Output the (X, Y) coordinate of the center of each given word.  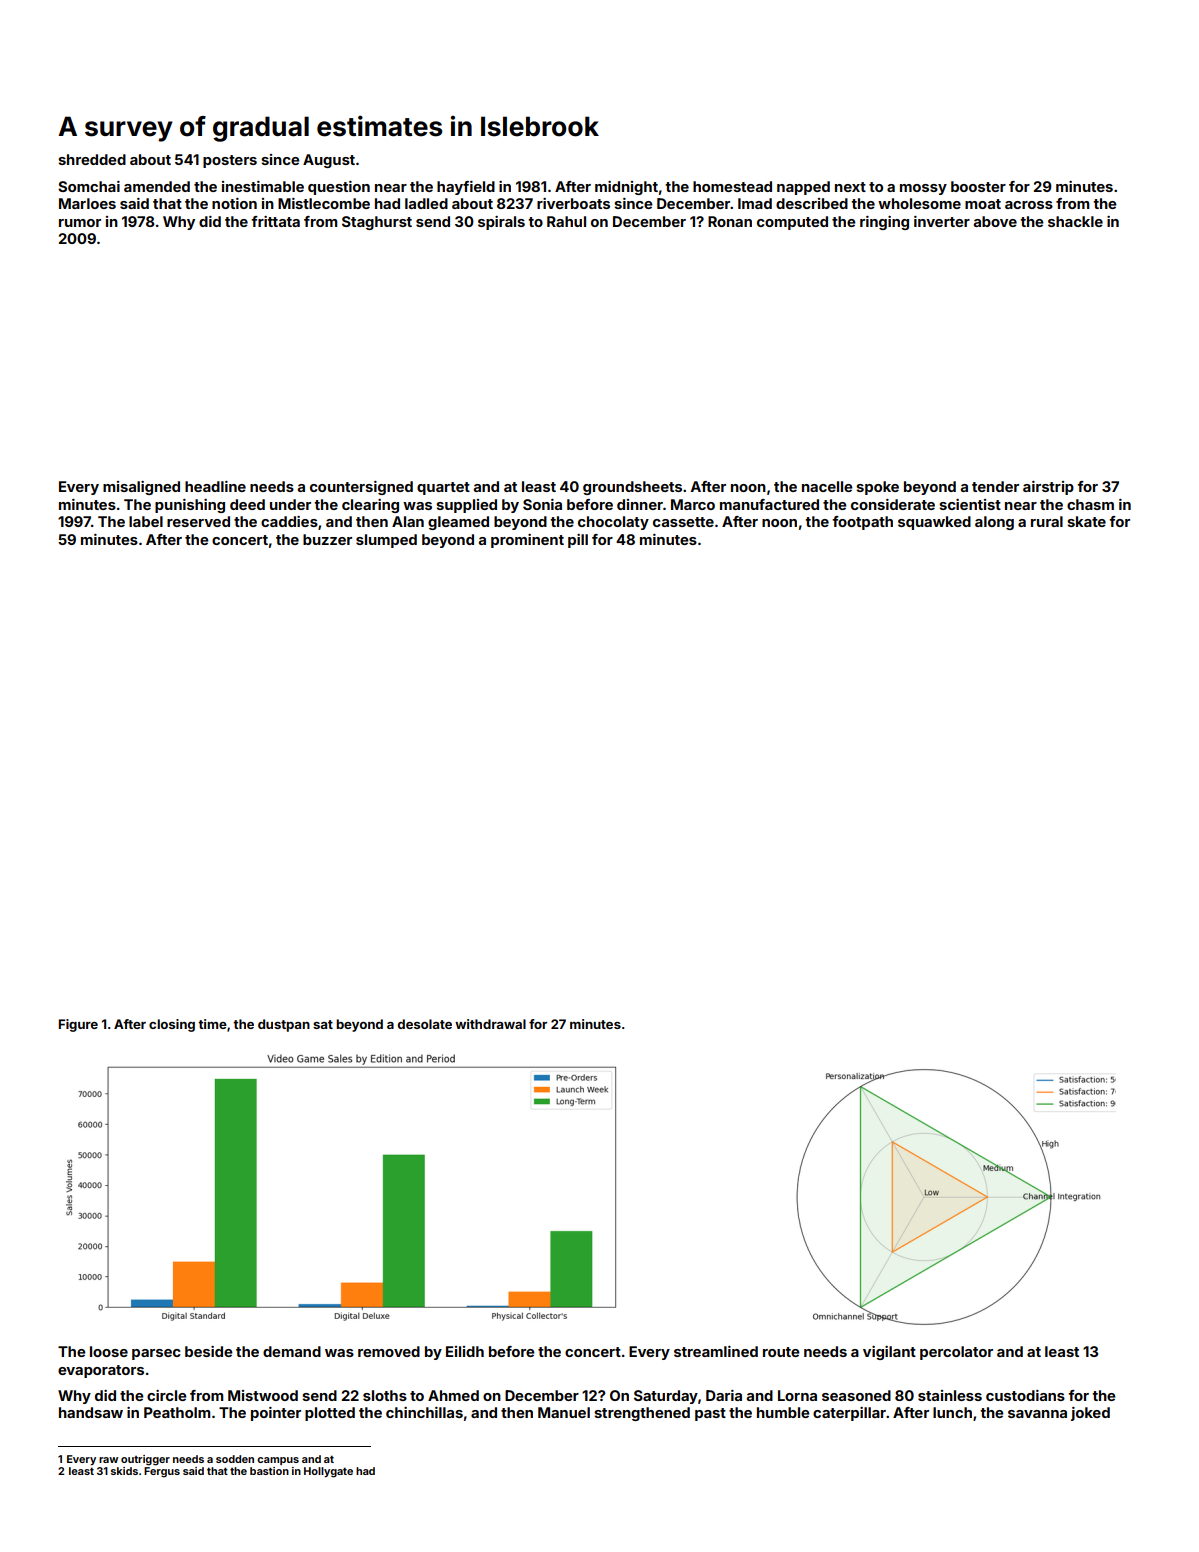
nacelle (827, 486)
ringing (884, 223)
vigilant (889, 1353)
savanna (1037, 1414)
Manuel (564, 1412)
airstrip (1048, 488)
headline (215, 486)
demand (292, 1351)
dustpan (284, 1025)
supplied (466, 506)
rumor (80, 223)
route (781, 1352)
